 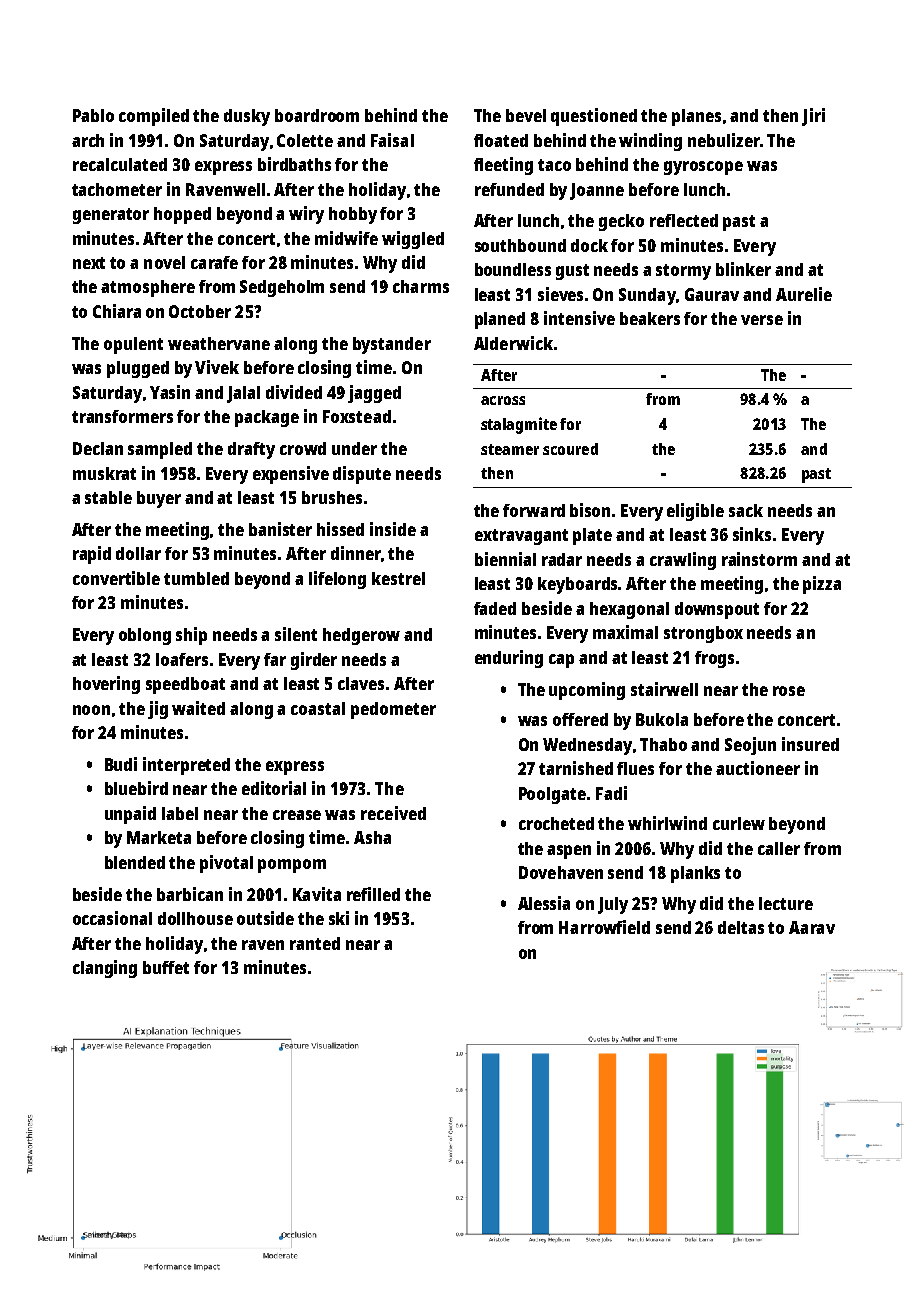 What do you see at coordinates (526, 115) in the document?
I see `bevel` at bounding box center [526, 115].
